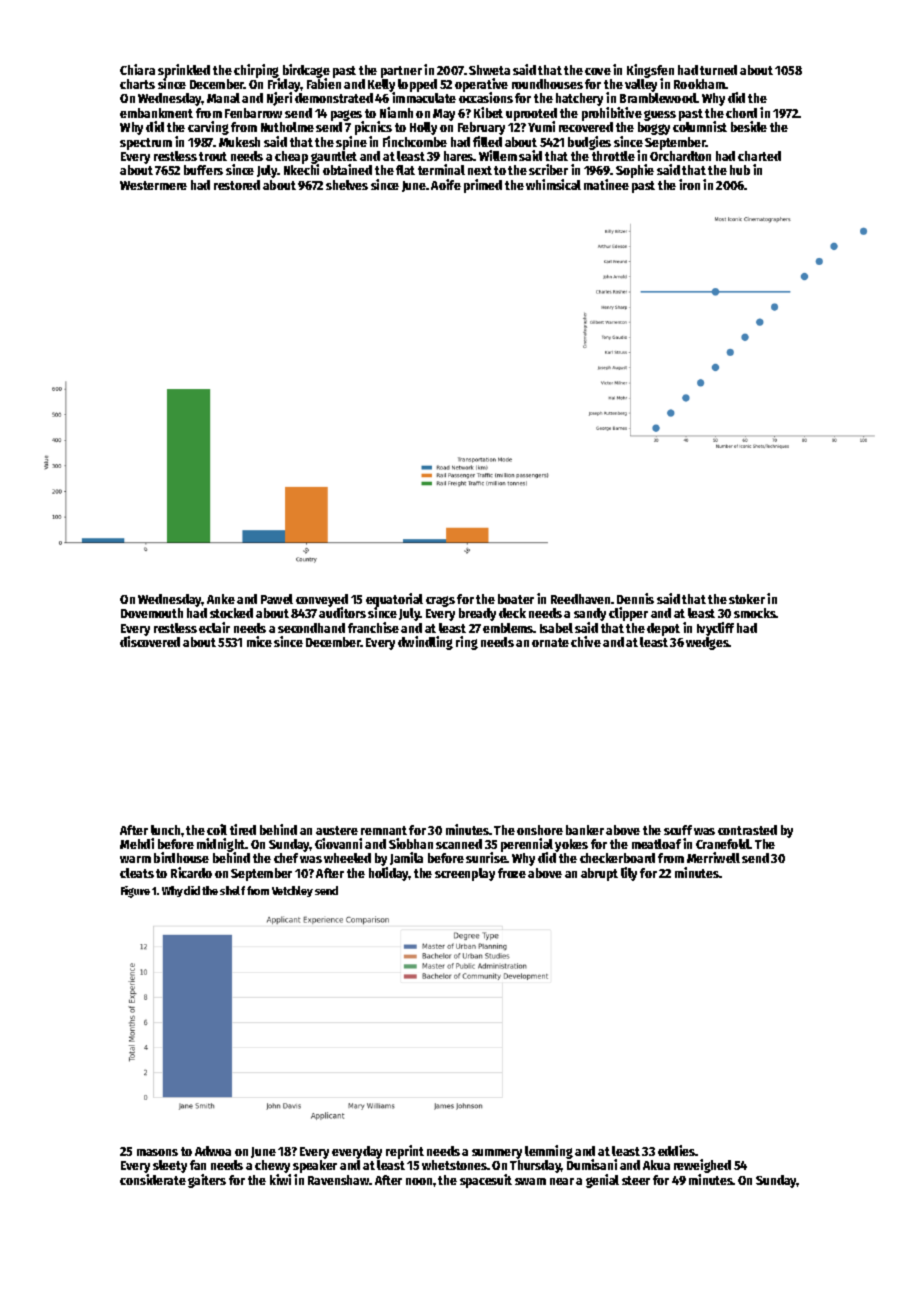 Image resolution: width=924 pixels, height=1308 pixels. I want to click on iron, so click(689, 184).
